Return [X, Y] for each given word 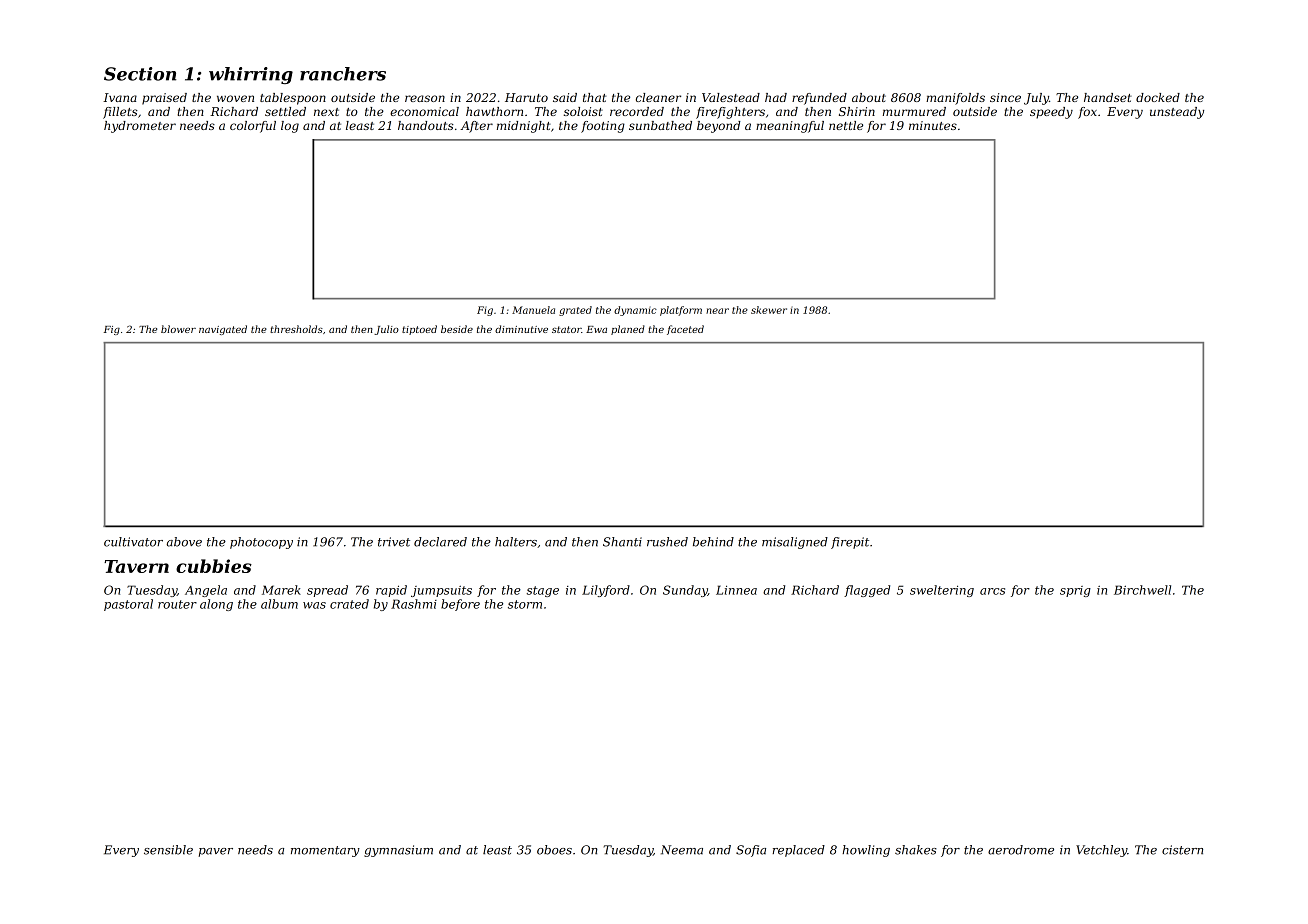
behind [713, 542]
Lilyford [606, 591]
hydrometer [140, 127]
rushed [667, 542]
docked [1158, 97]
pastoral [128, 605]
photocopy [261, 543]
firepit [850, 543]
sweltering [942, 591]
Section [140, 74]
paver [215, 852]
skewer [769, 310]
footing [603, 127]
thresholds [296, 329]
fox [1087, 113]
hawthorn [494, 111]
